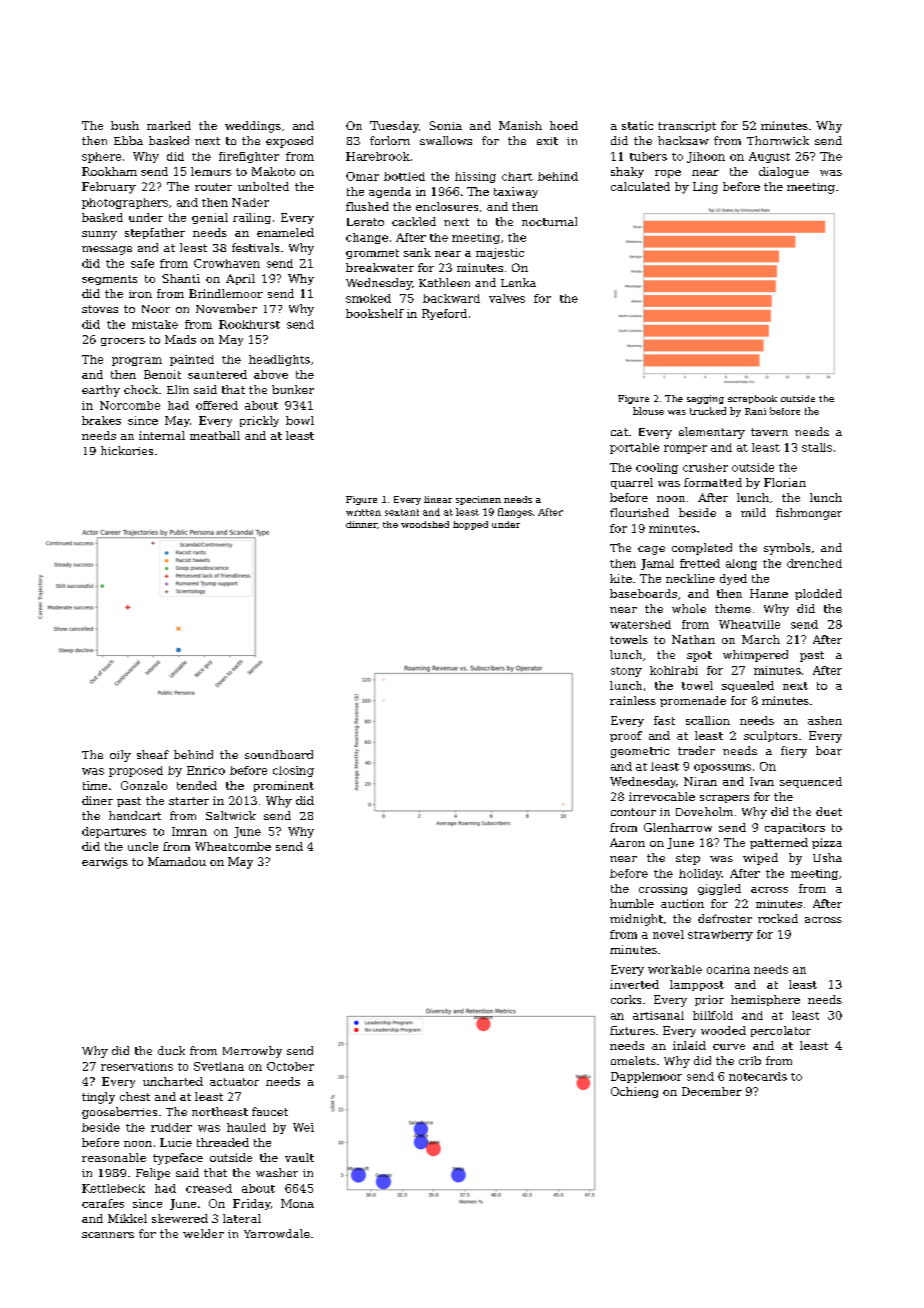 The width and height of the image is (924, 1308). I want to click on specimen, so click(478, 500).
